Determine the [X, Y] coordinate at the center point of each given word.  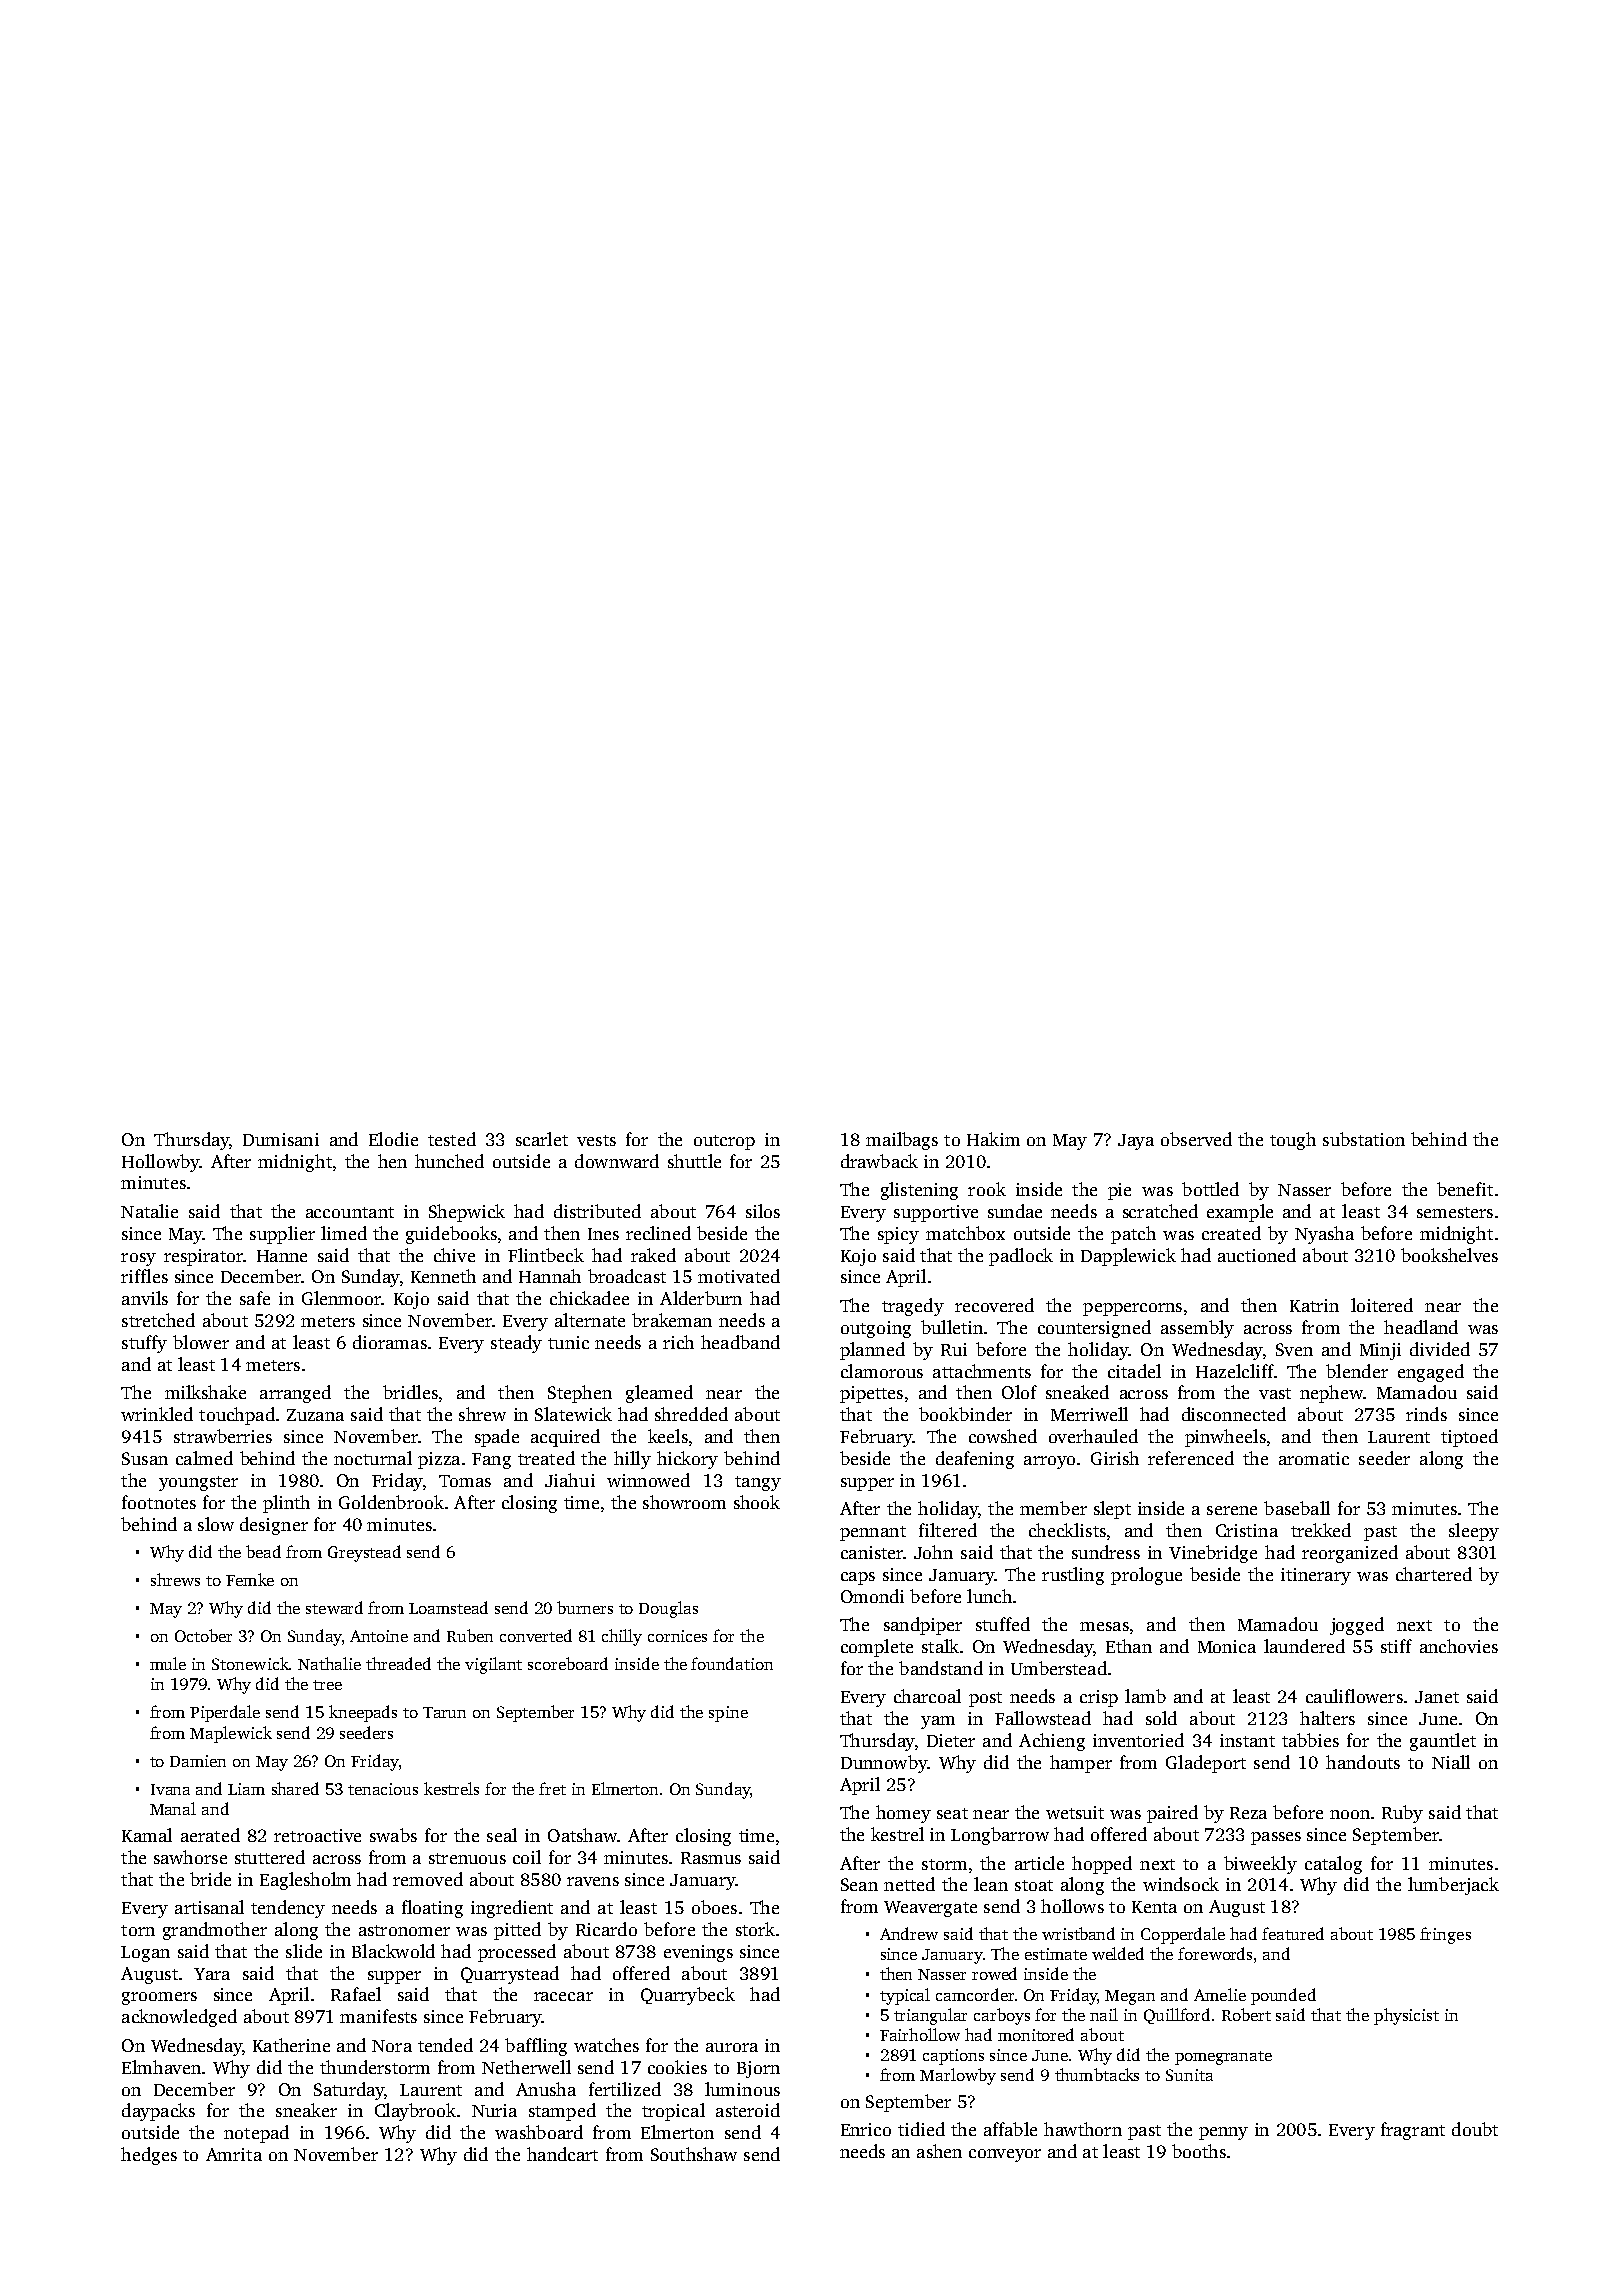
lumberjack [1453, 1886]
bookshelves [1449, 1255]
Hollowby [160, 1163]
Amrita [234, 2154]
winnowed [648, 1480]
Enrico [866, 2129]
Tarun [444, 1712]
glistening [919, 1191]
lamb [1145, 1696]
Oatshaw [582, 1835]
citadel [1134, 1371]
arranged [295, 1394]
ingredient [512, 1909]
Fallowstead [1043, 1718]
